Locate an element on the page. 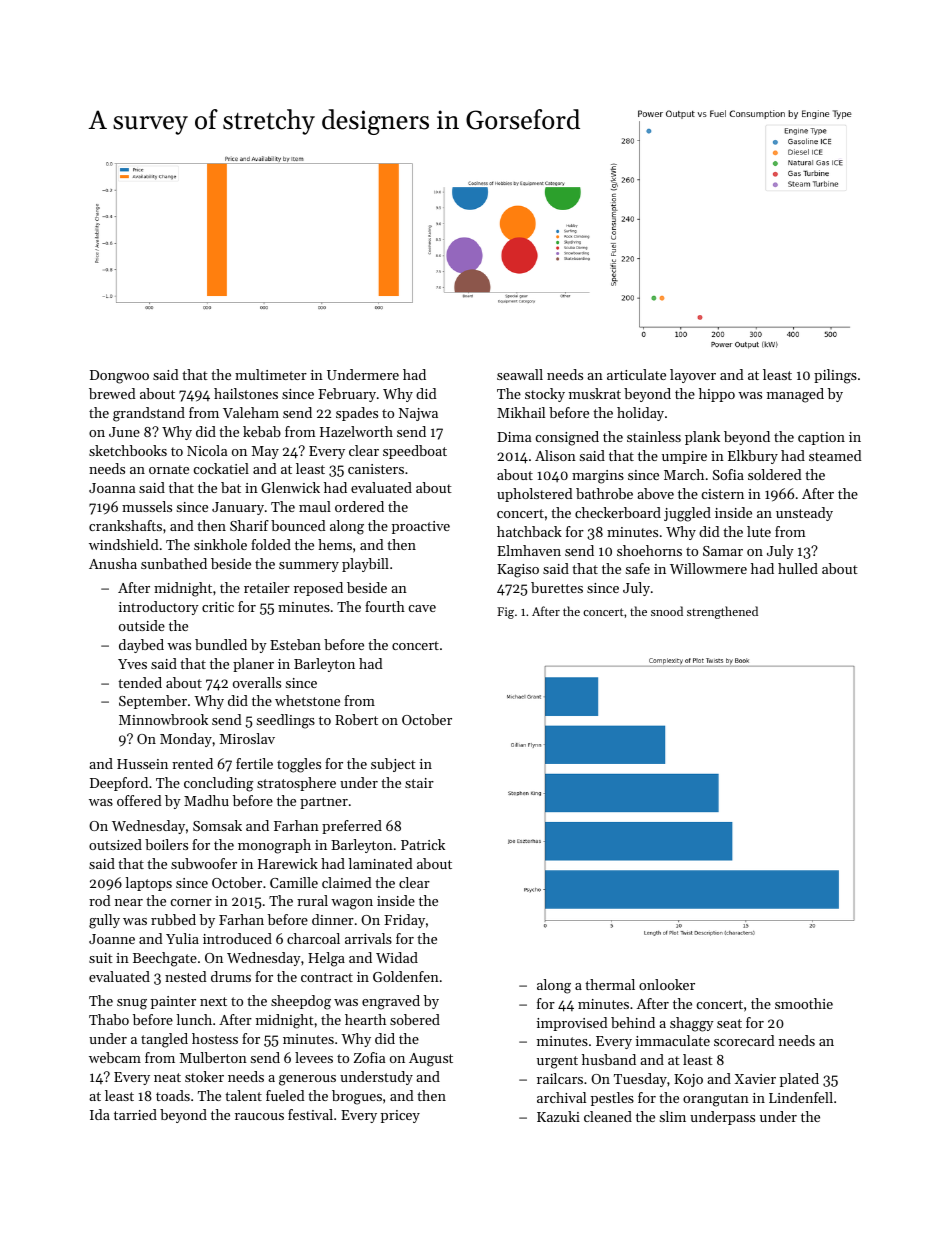  subject is located at coordinates (393, 765).
